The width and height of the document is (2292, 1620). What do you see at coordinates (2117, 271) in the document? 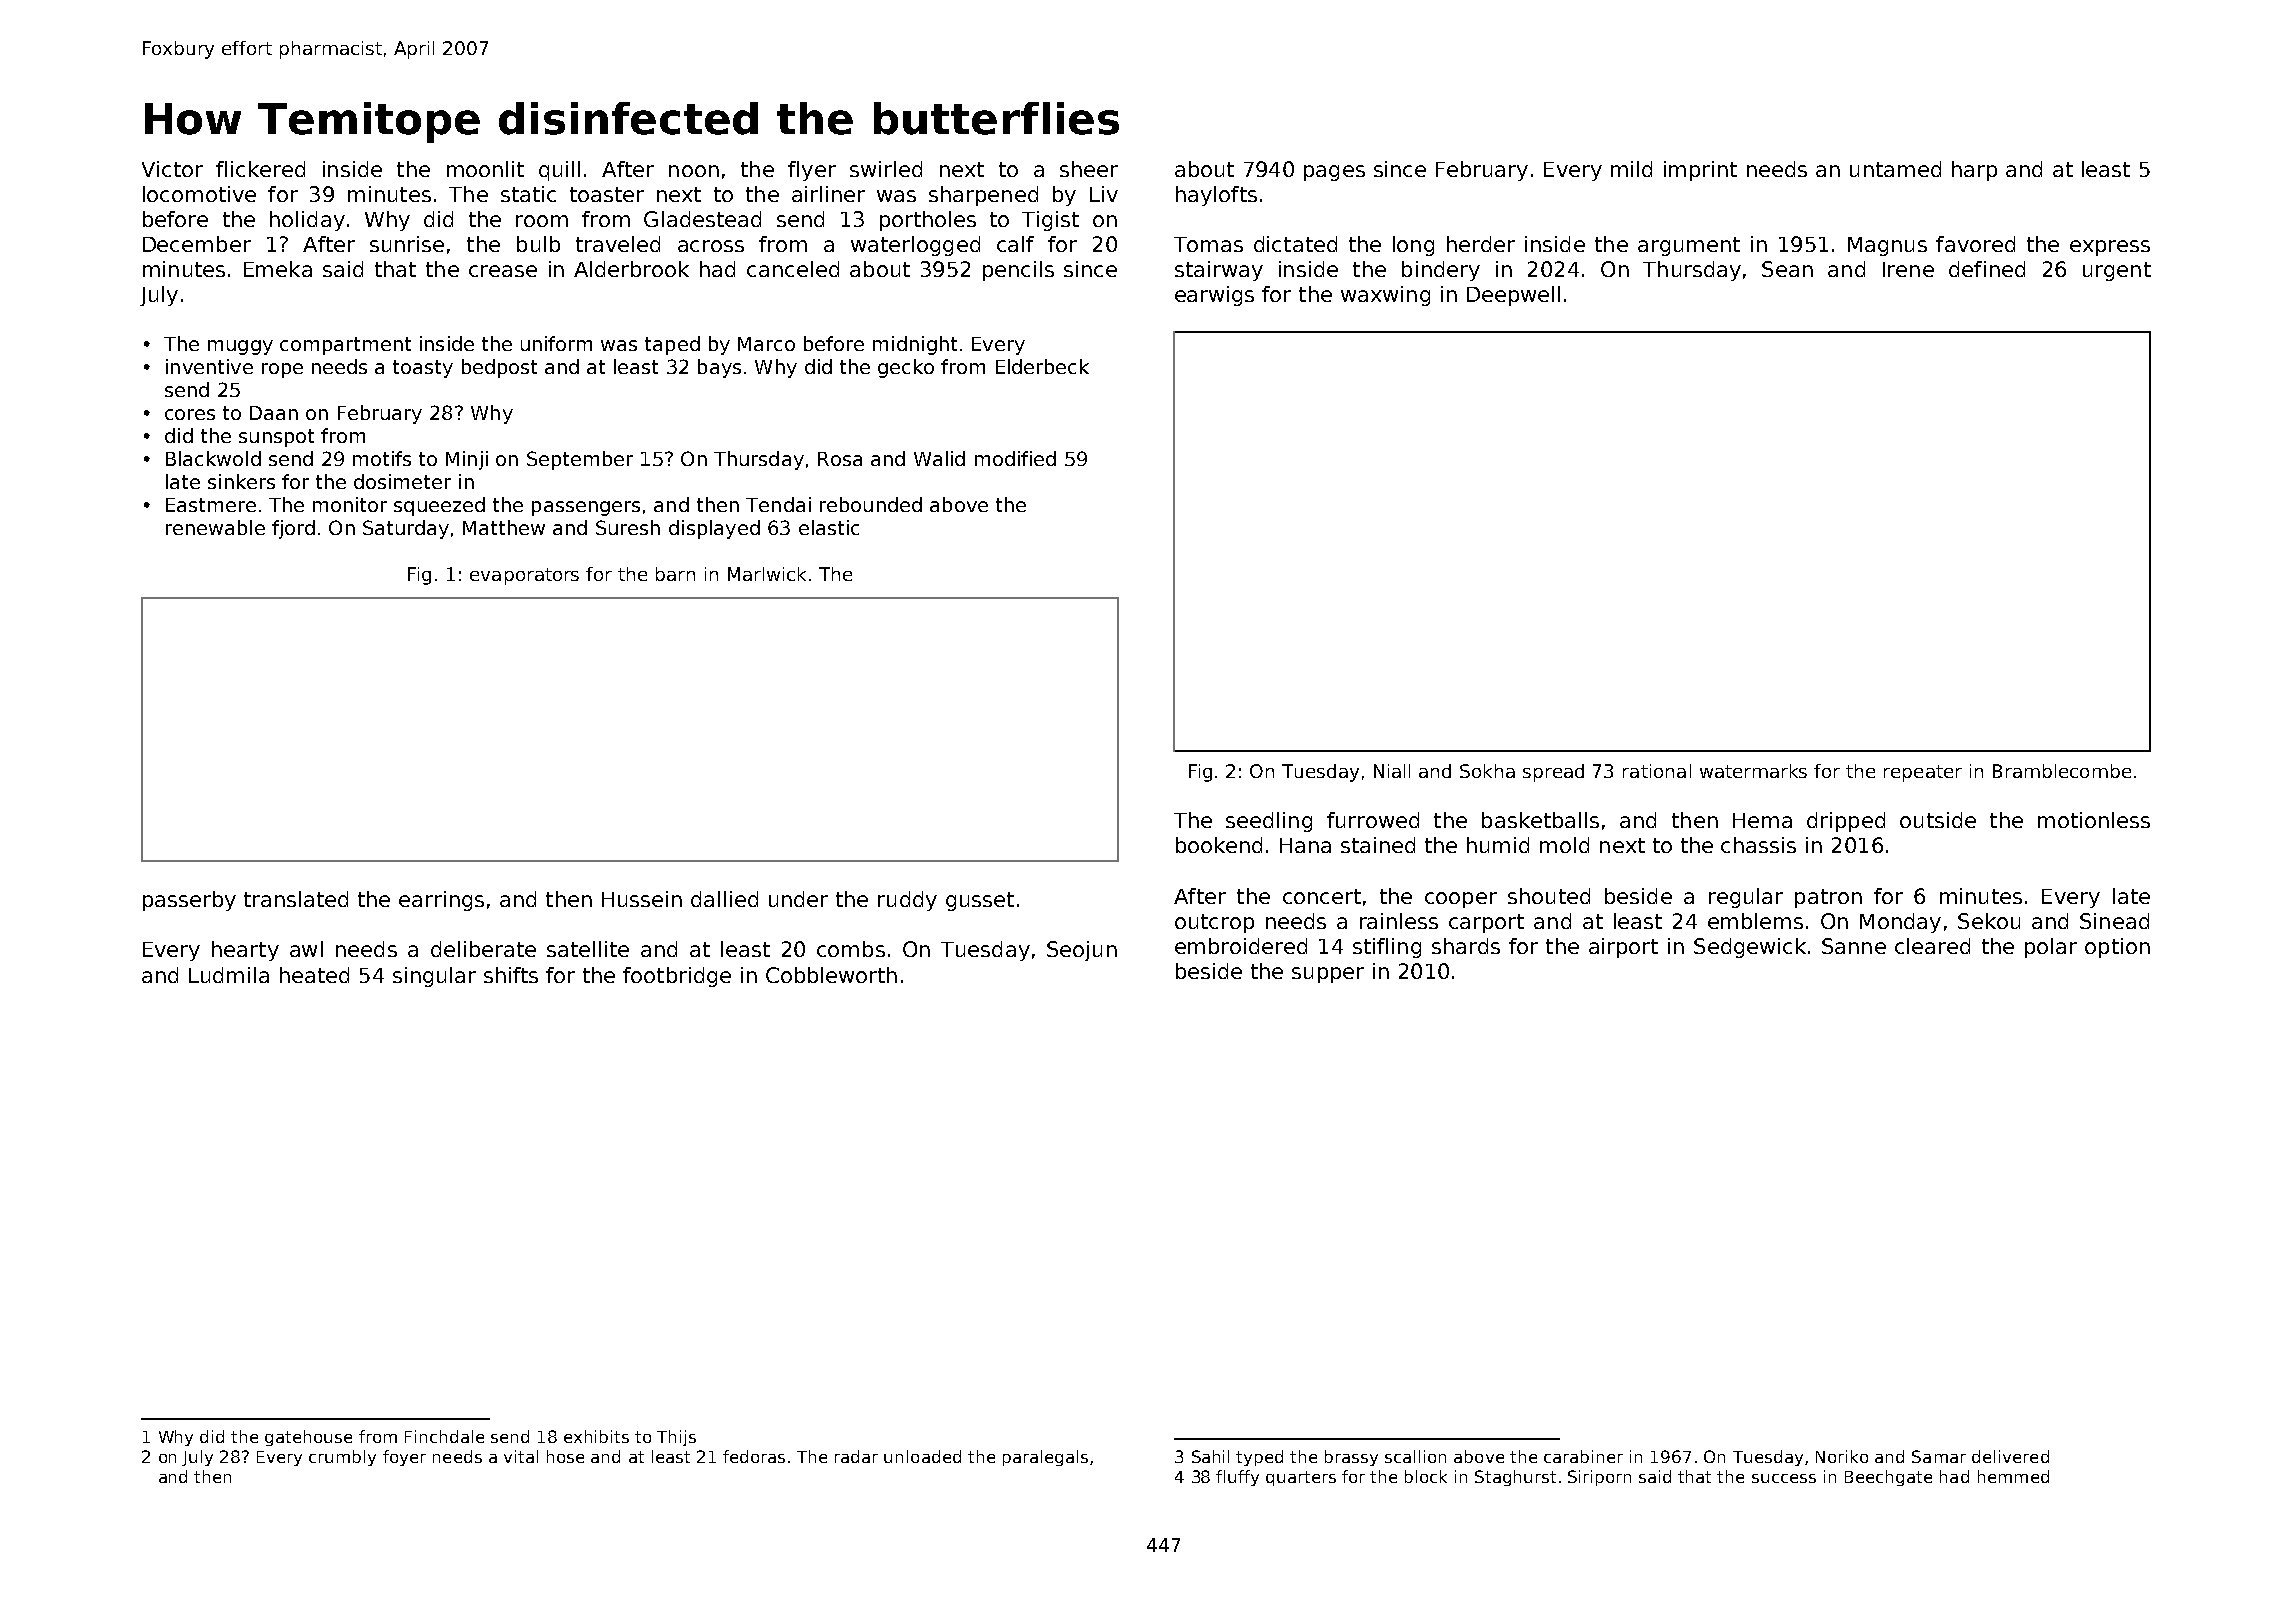
I see `urgent` at bounding box center [2117, 271].
